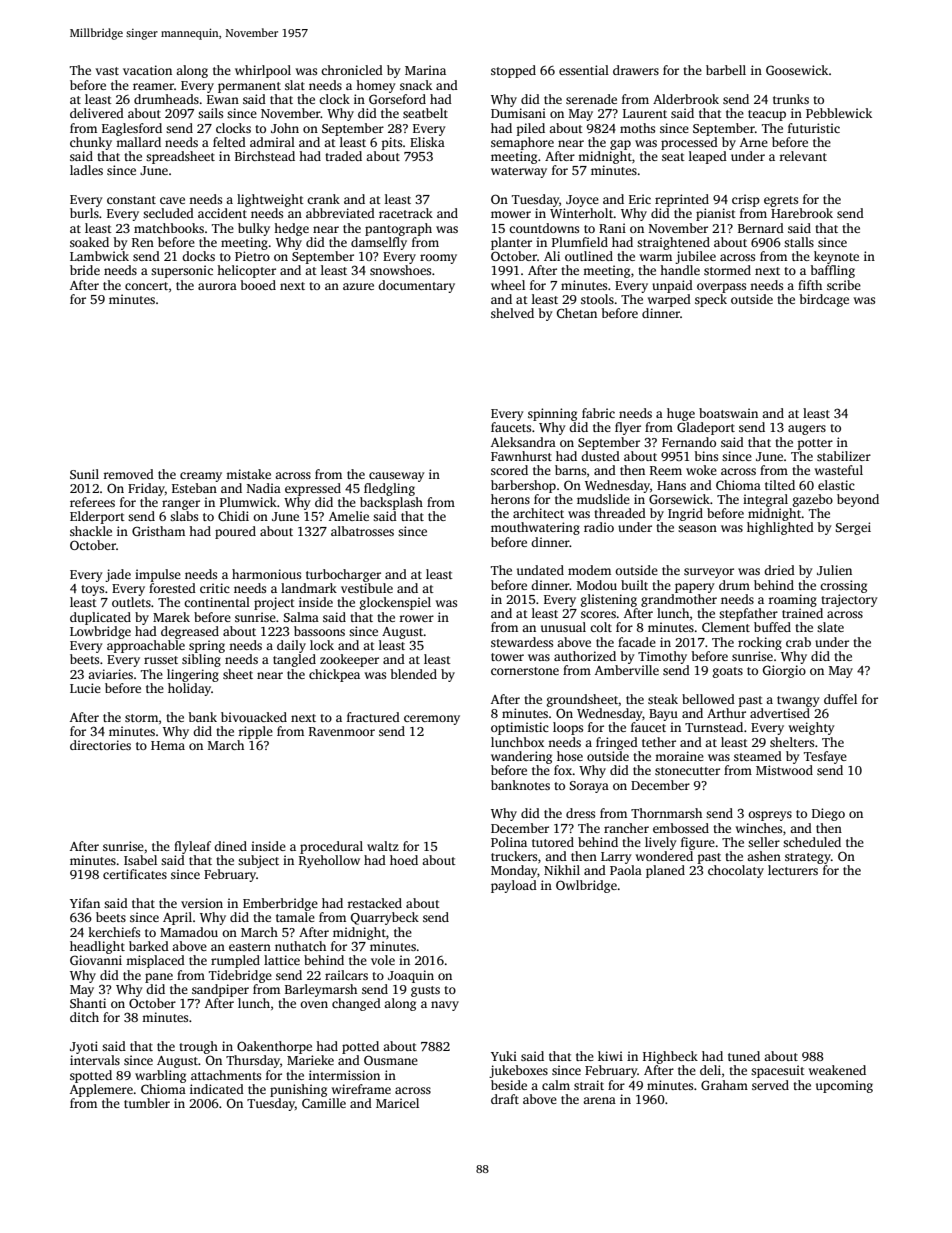 This document has height=1233, width=952. I want to click on Turnstead, so click(714, 727).
